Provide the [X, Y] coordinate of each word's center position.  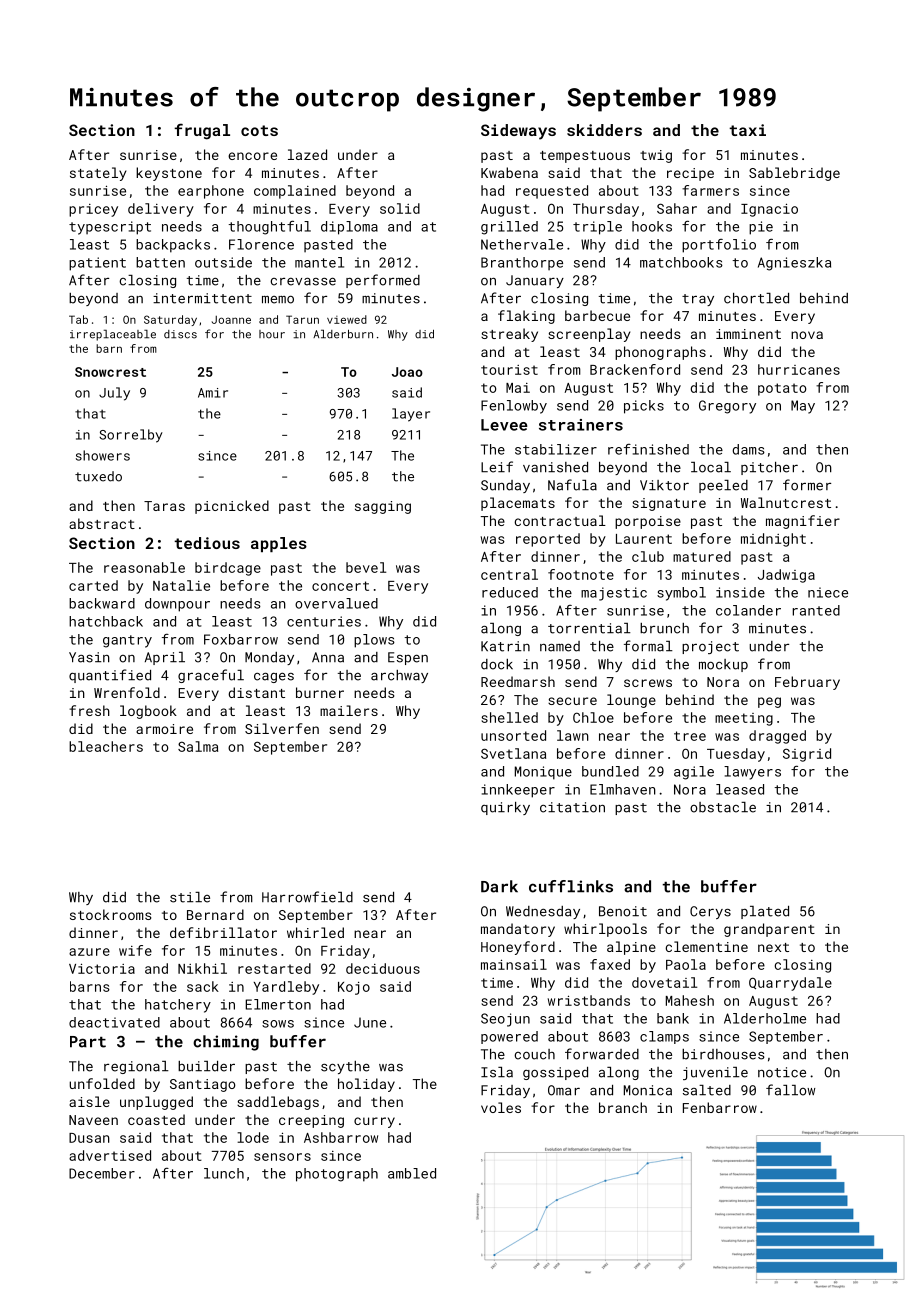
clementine [706, 946]
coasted [156, 1119]
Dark [499, 886]
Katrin [505, 646]
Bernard [215, 914]
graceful [211, 676]
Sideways [518, 132]
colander [748, 610]
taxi [747, 130]
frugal [202, 131]
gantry [127, 641]
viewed [347, 319]
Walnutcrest [786, 502]
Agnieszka [794, 264]
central [509, 574]
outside [223, 262]
